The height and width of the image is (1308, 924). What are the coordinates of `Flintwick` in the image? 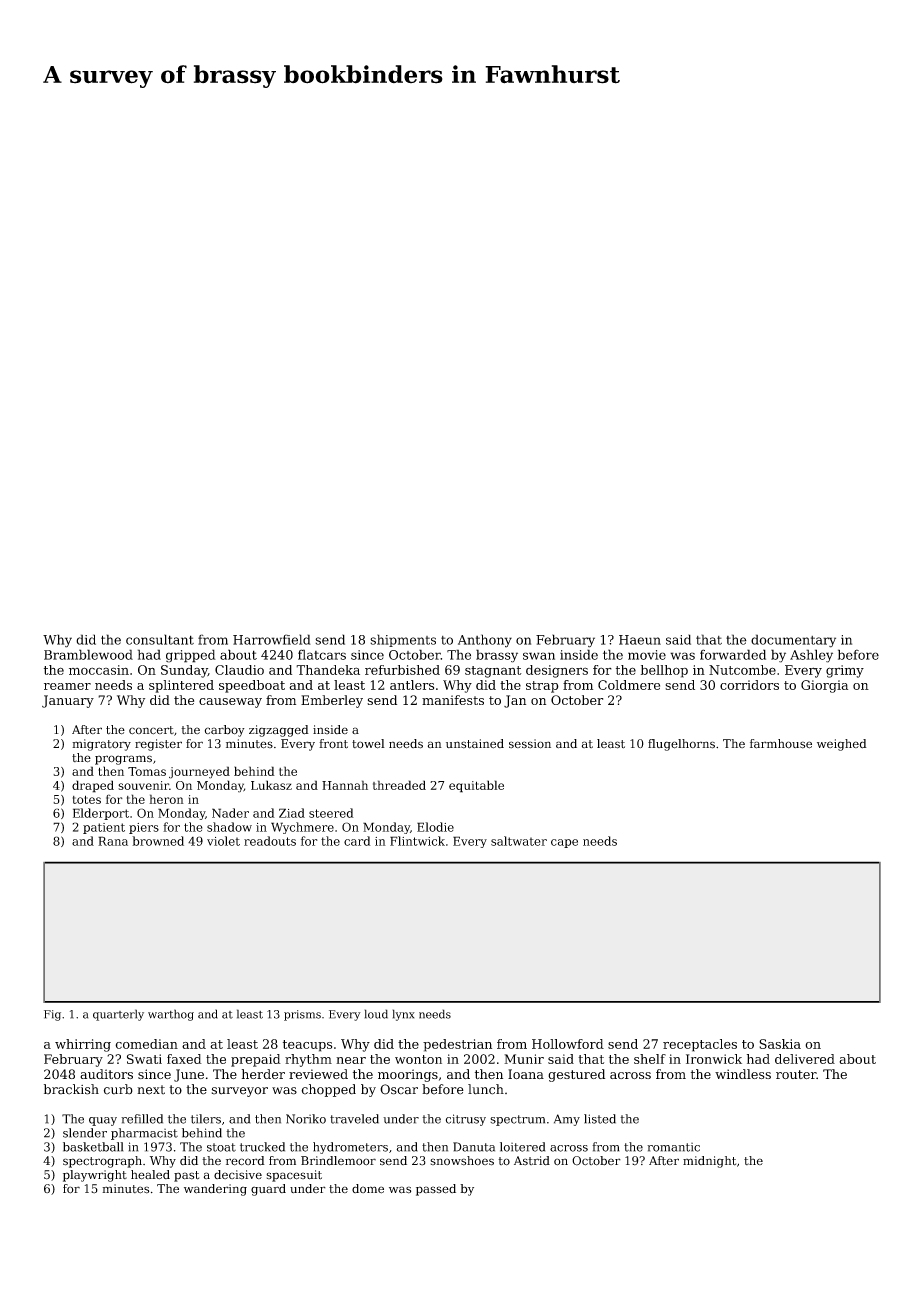 It's located at (417, 841).
